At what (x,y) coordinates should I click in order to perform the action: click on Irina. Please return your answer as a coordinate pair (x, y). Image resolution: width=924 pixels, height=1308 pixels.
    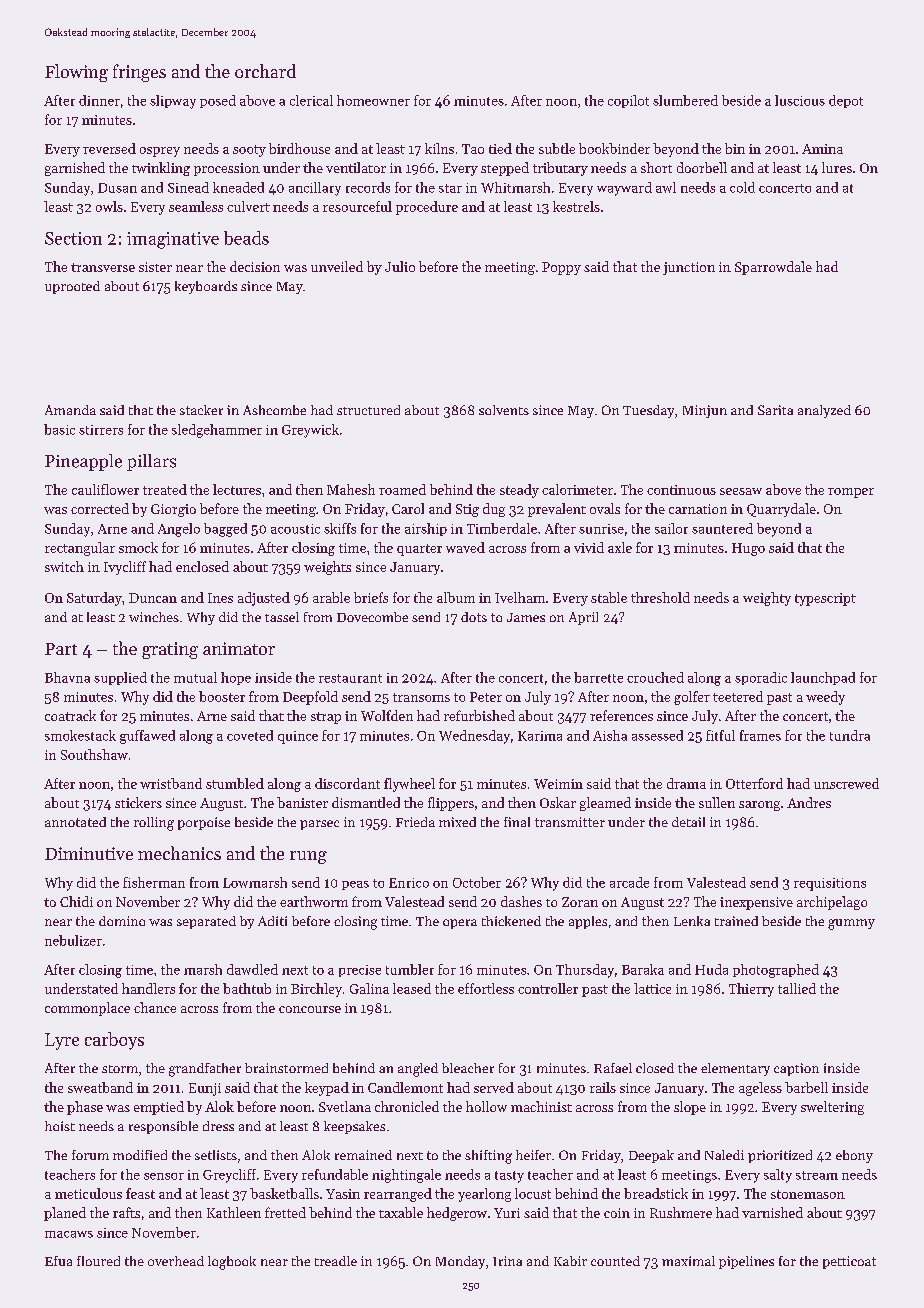
    Looking at the image, I should click on (507, 1261).
